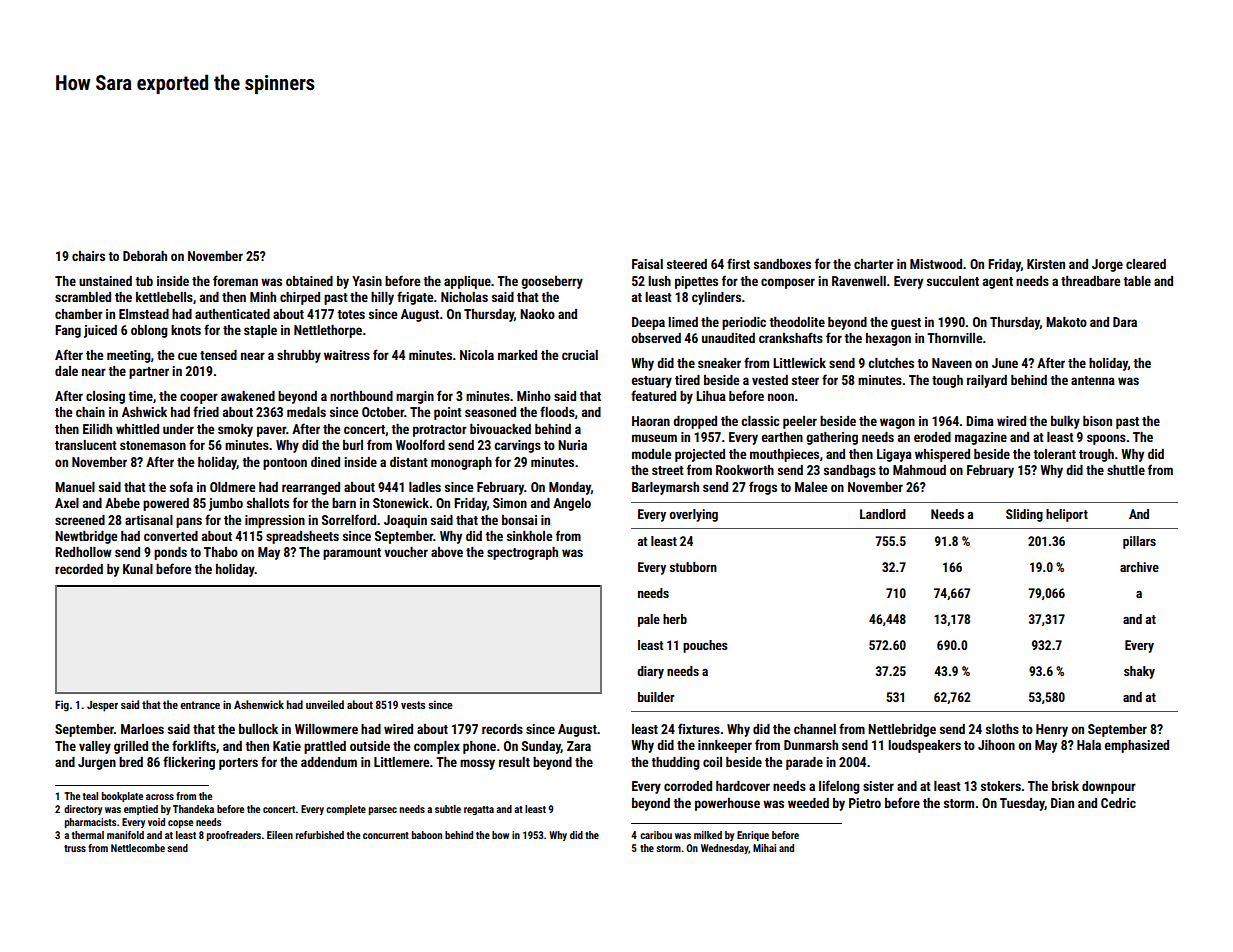 The width and height of the screenshot is (1233, 952). I want to click on bow, so click(500, 835).
